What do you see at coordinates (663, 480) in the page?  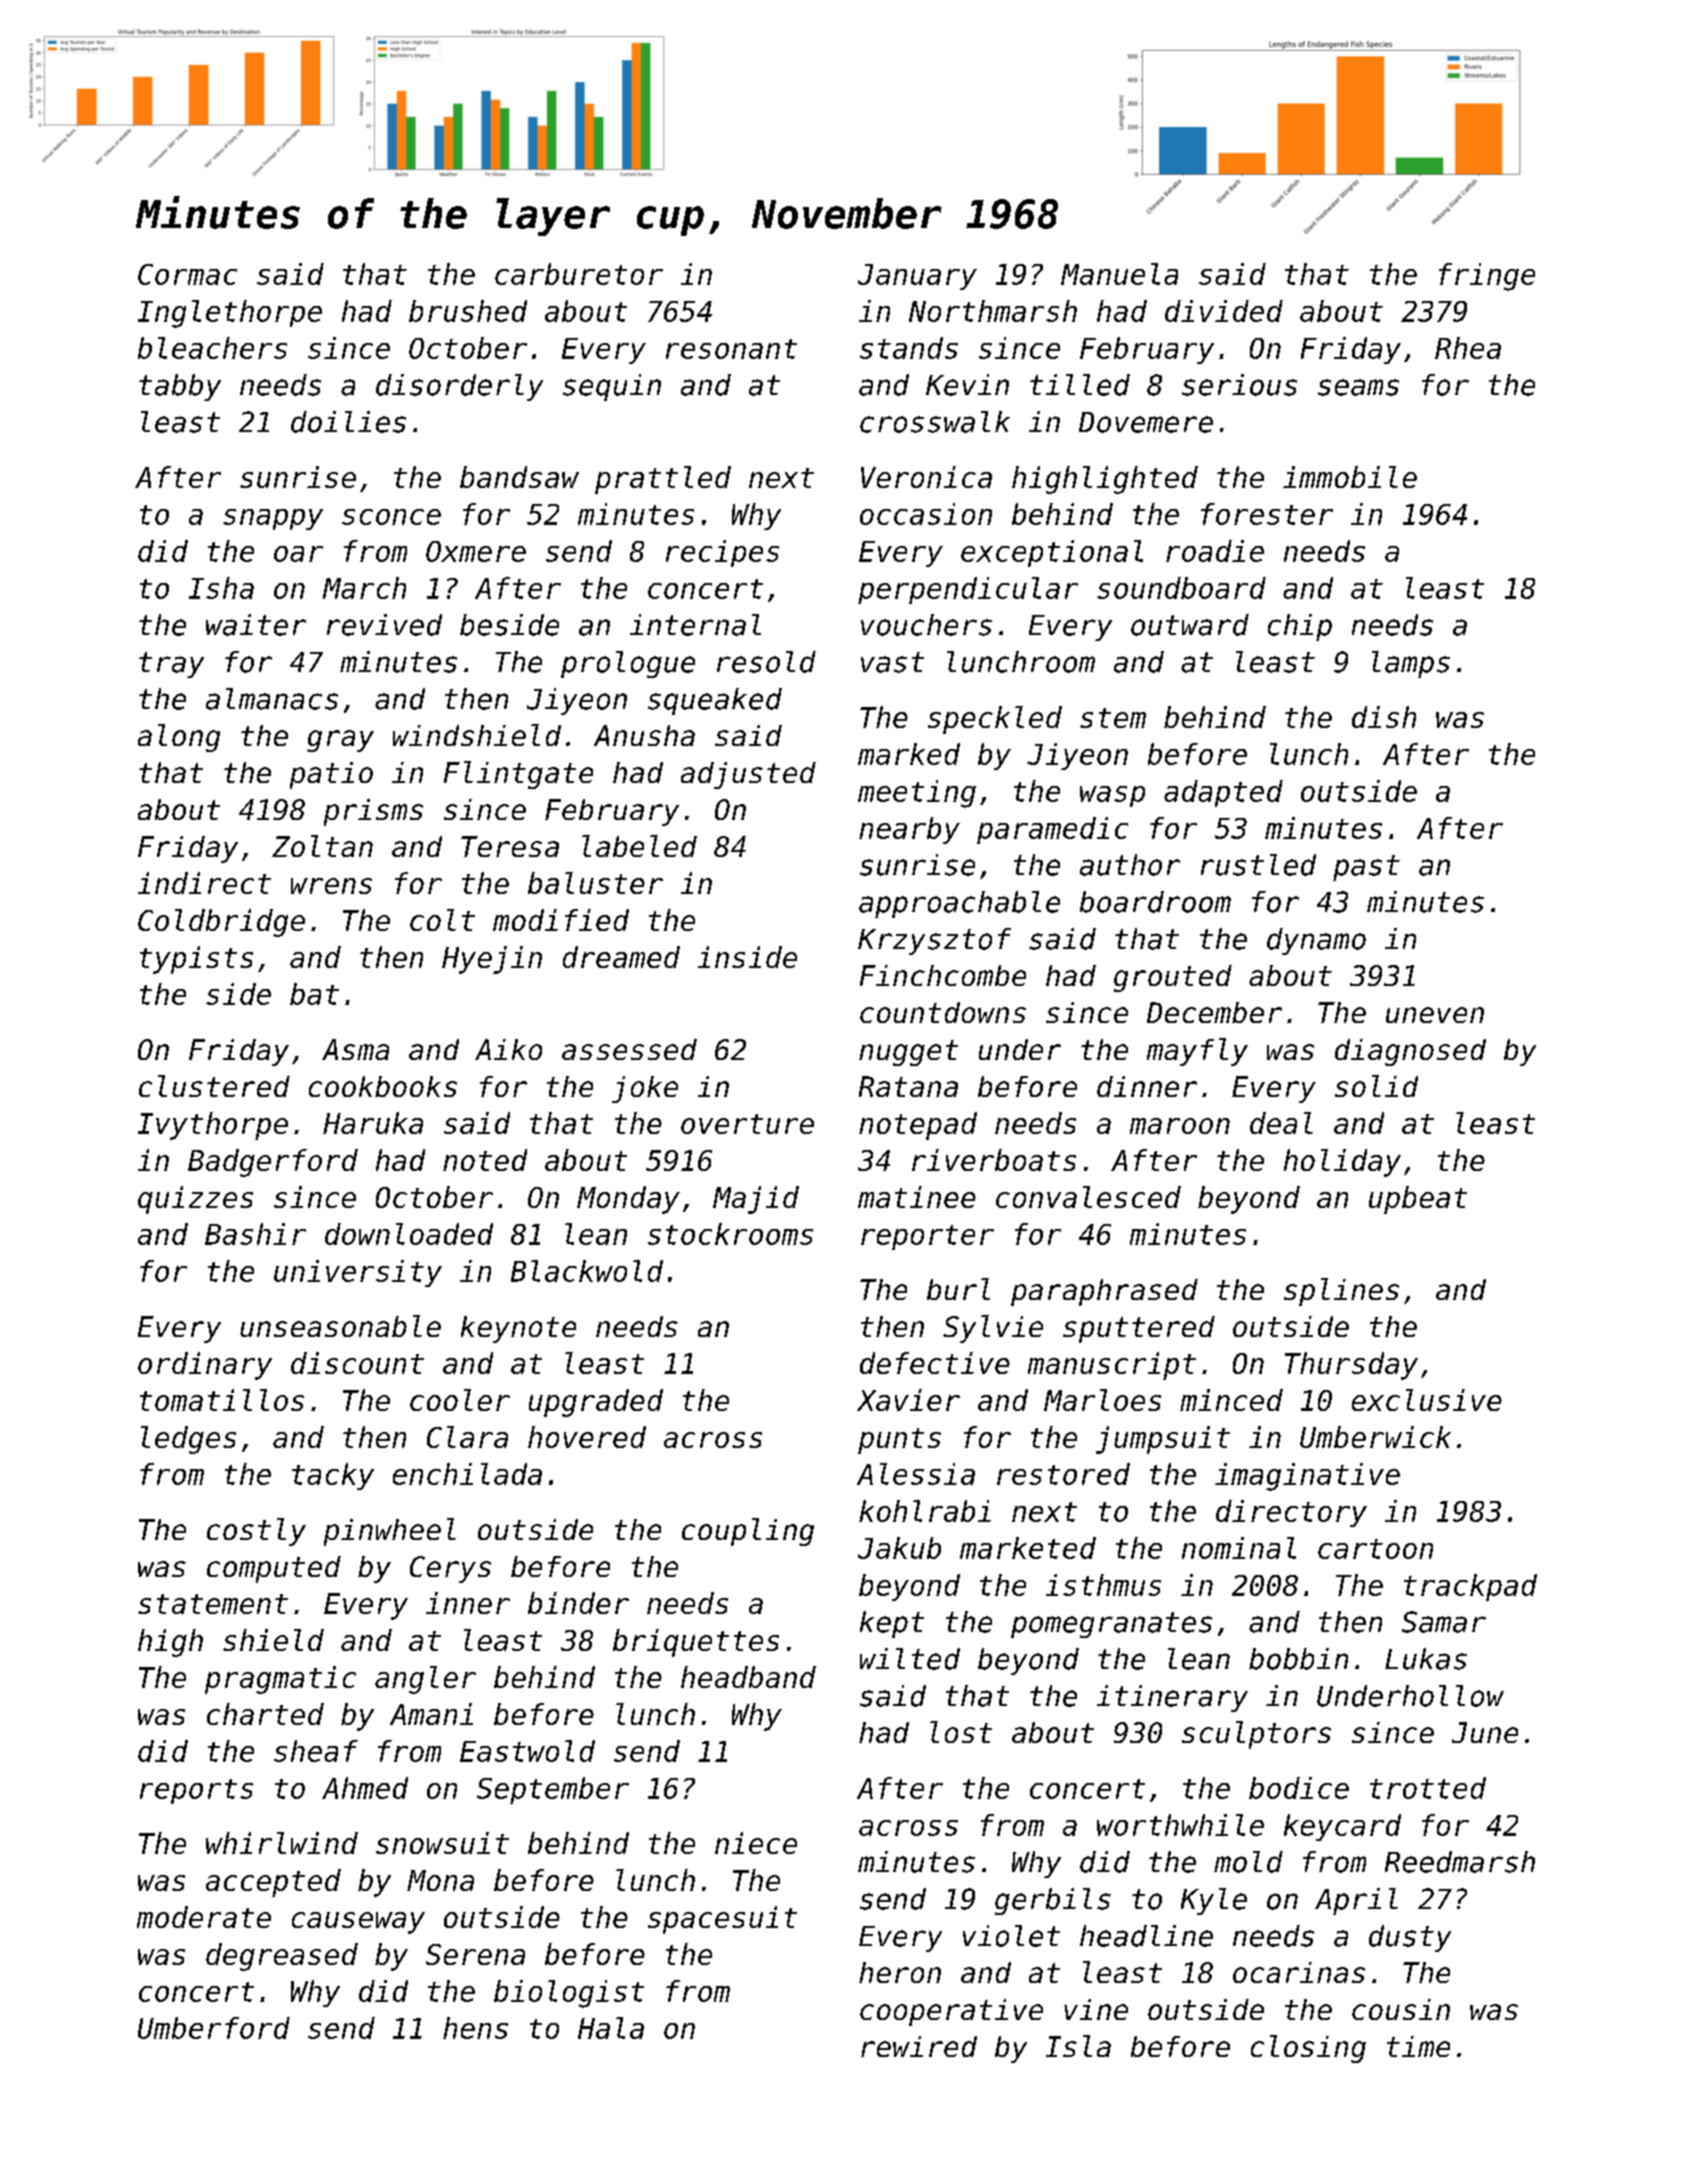 I see `prattled` at bounding box center [663, 480].
